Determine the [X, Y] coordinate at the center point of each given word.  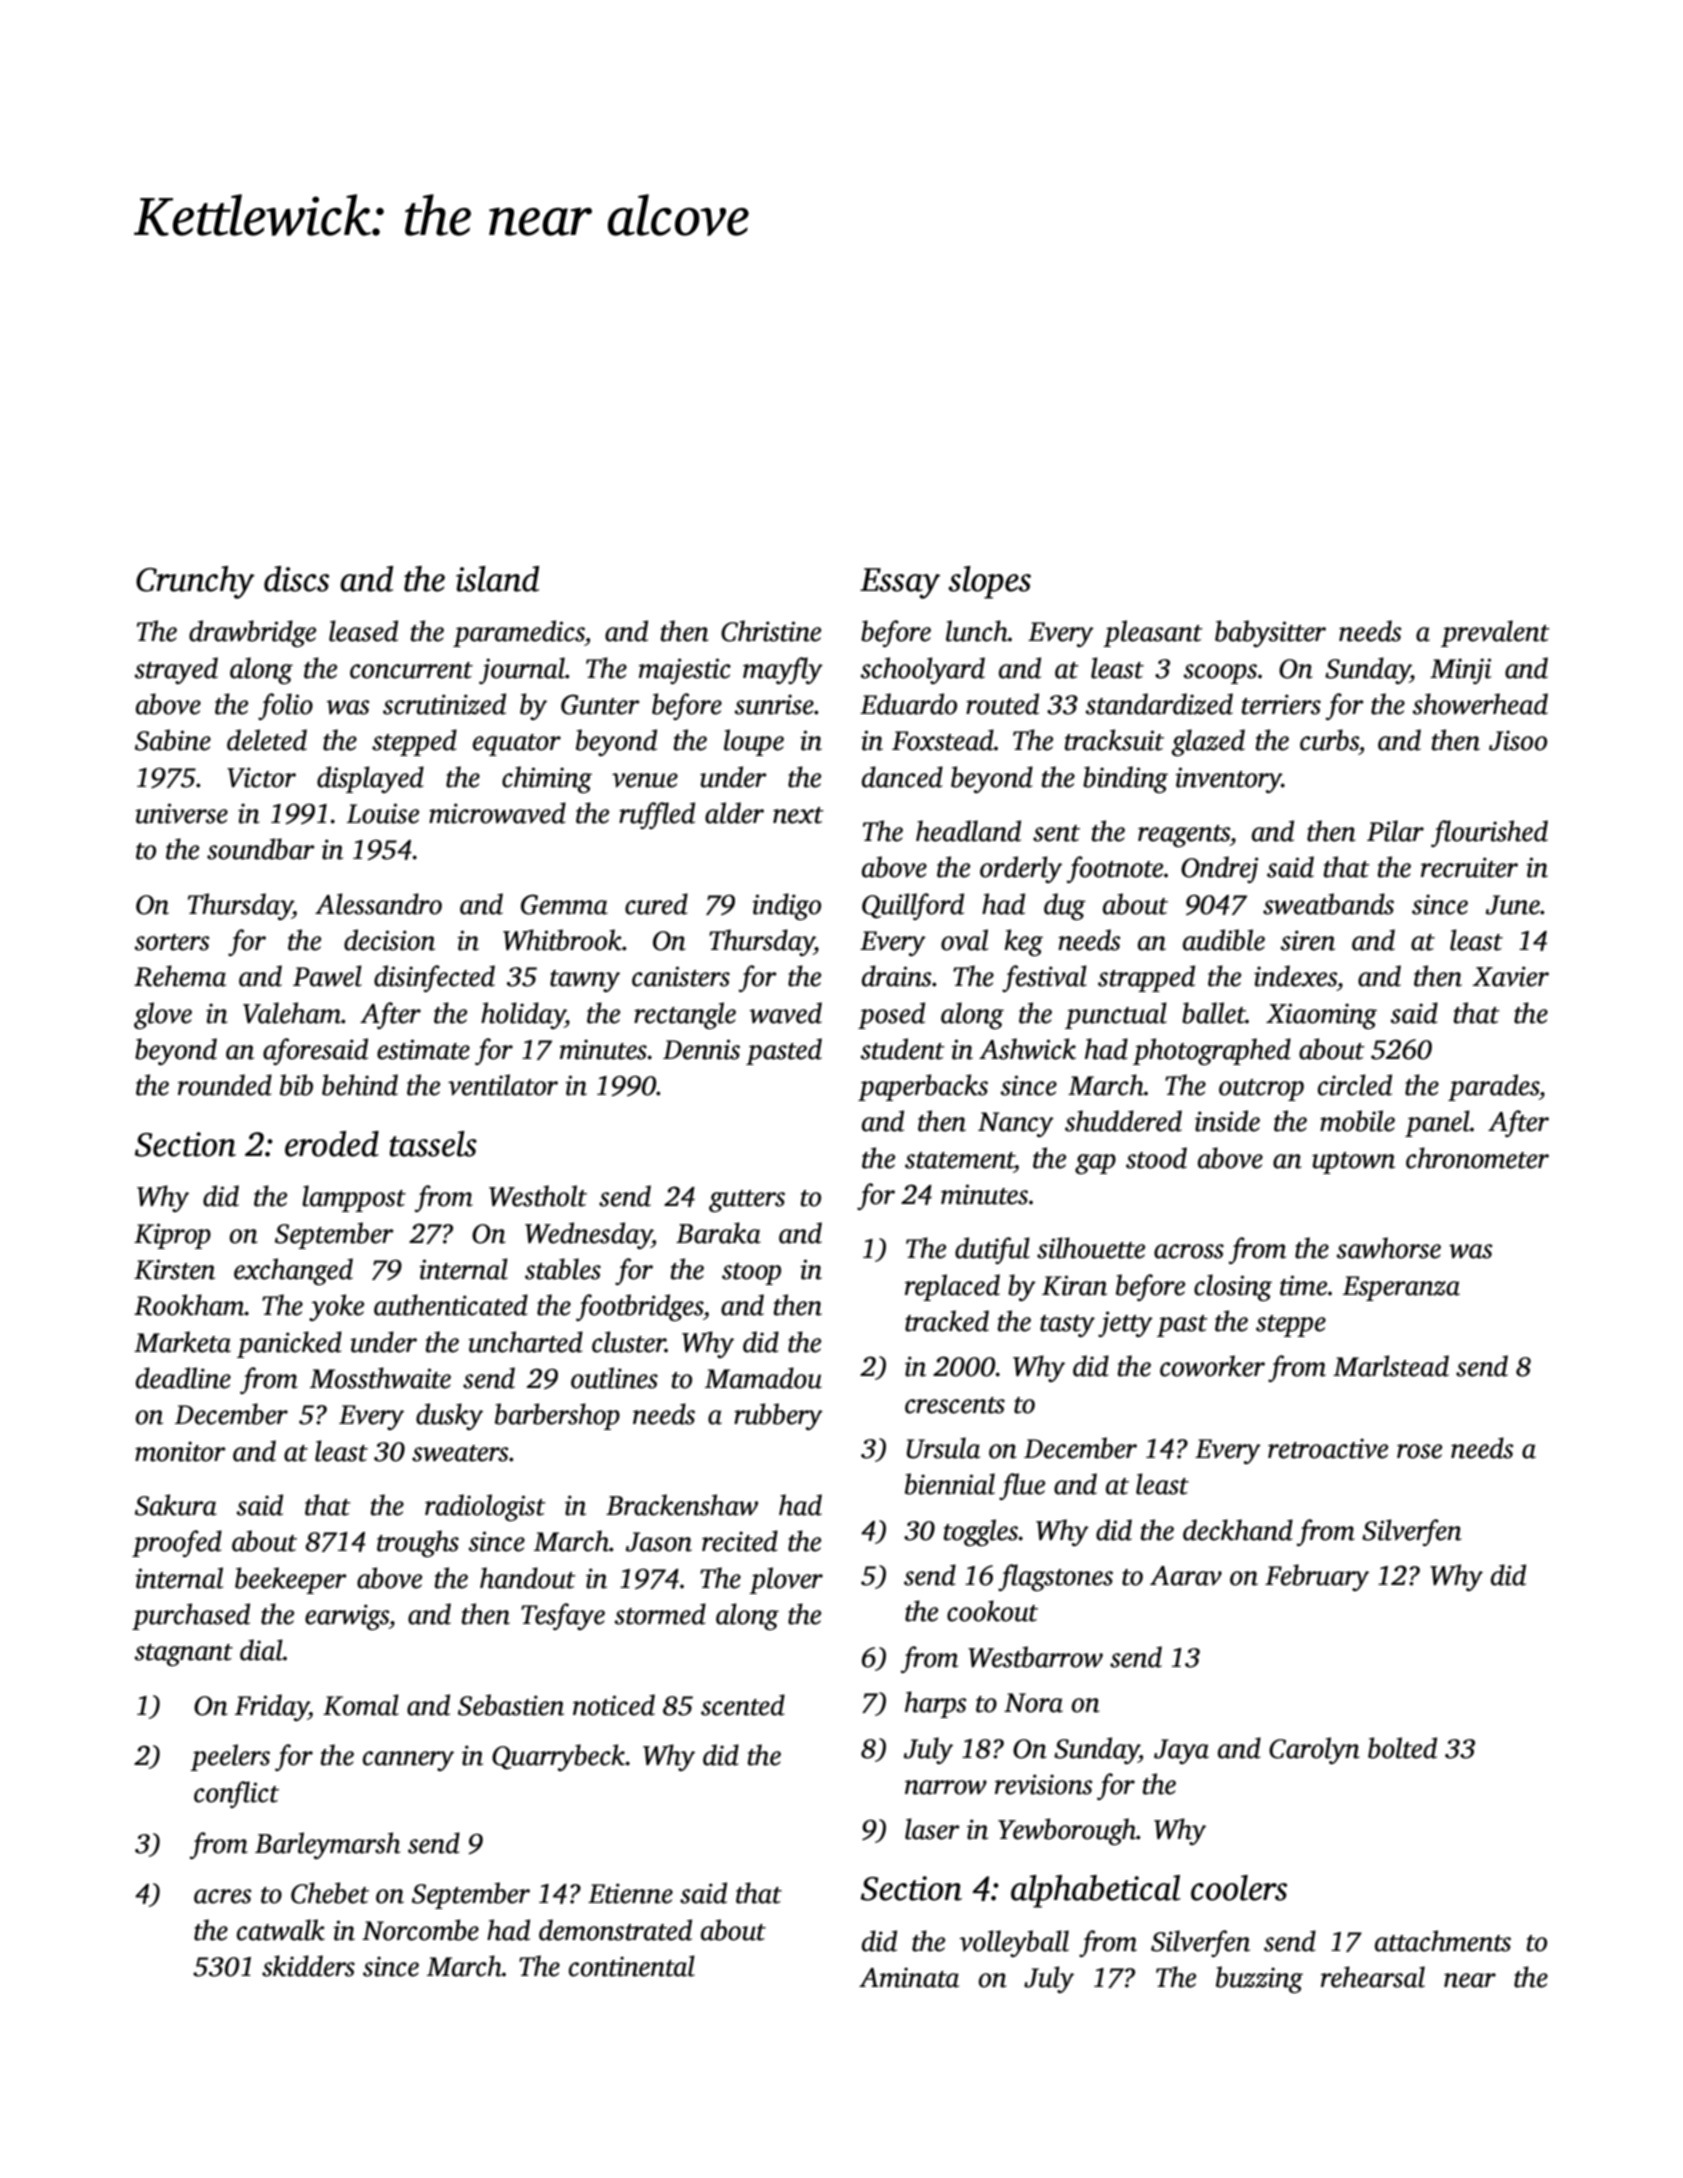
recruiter [1469, 867]
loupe [754, 742]
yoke [336, 1307]
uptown [1353, 1163]
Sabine [173, 740]
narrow [946, 1787]
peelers [230, 1757]
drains [896, 976]
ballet [1214, 1013]
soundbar [261, 849]
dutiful [992, 1250]
